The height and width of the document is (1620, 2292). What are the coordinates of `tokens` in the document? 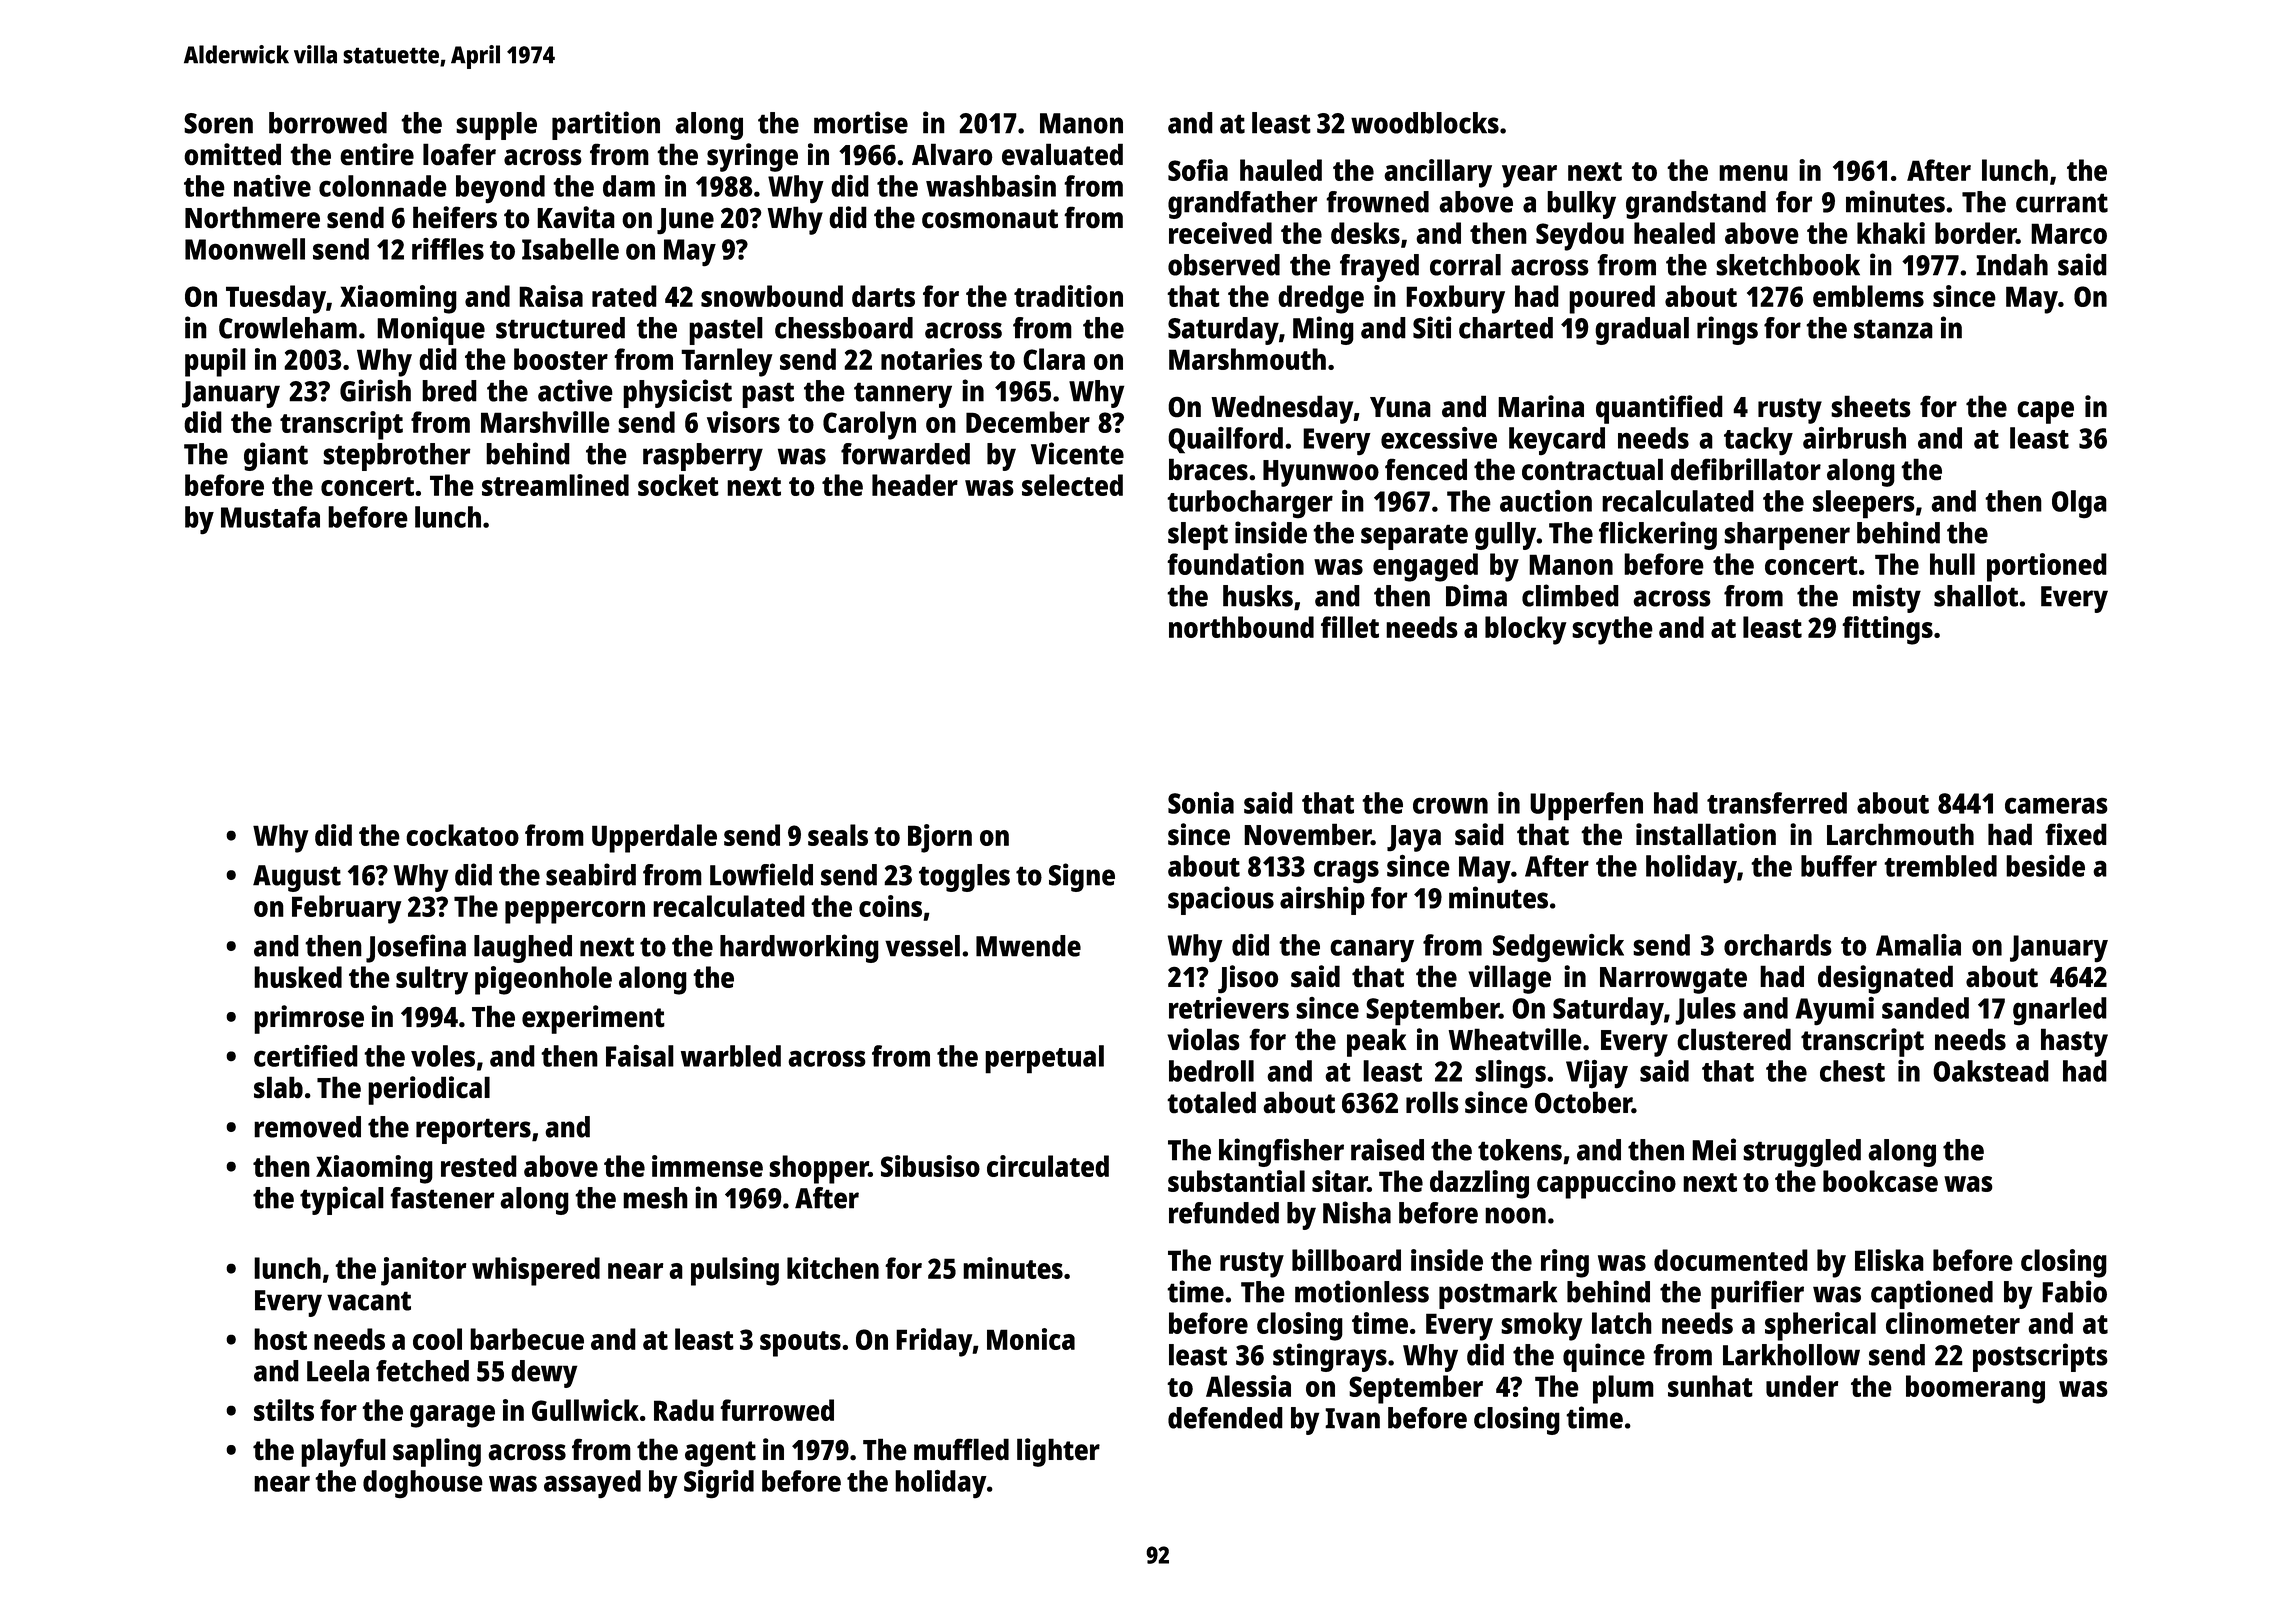 It's located at (1520, 1150).
